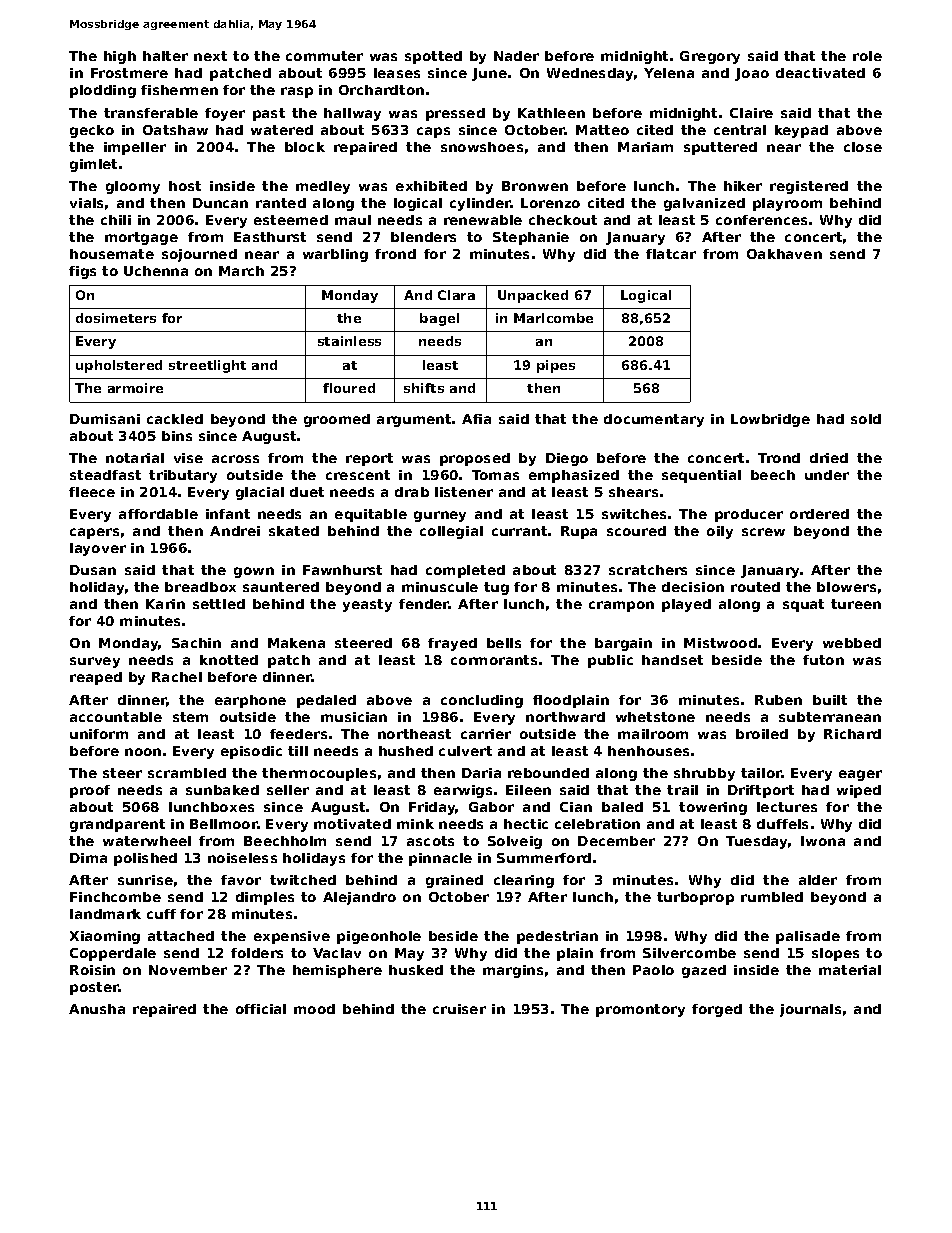 The image size is (952, 1233). What do you see at coordinates (185, 186) in the screenshot?
I see `host` at bounding box center [185, 186].
